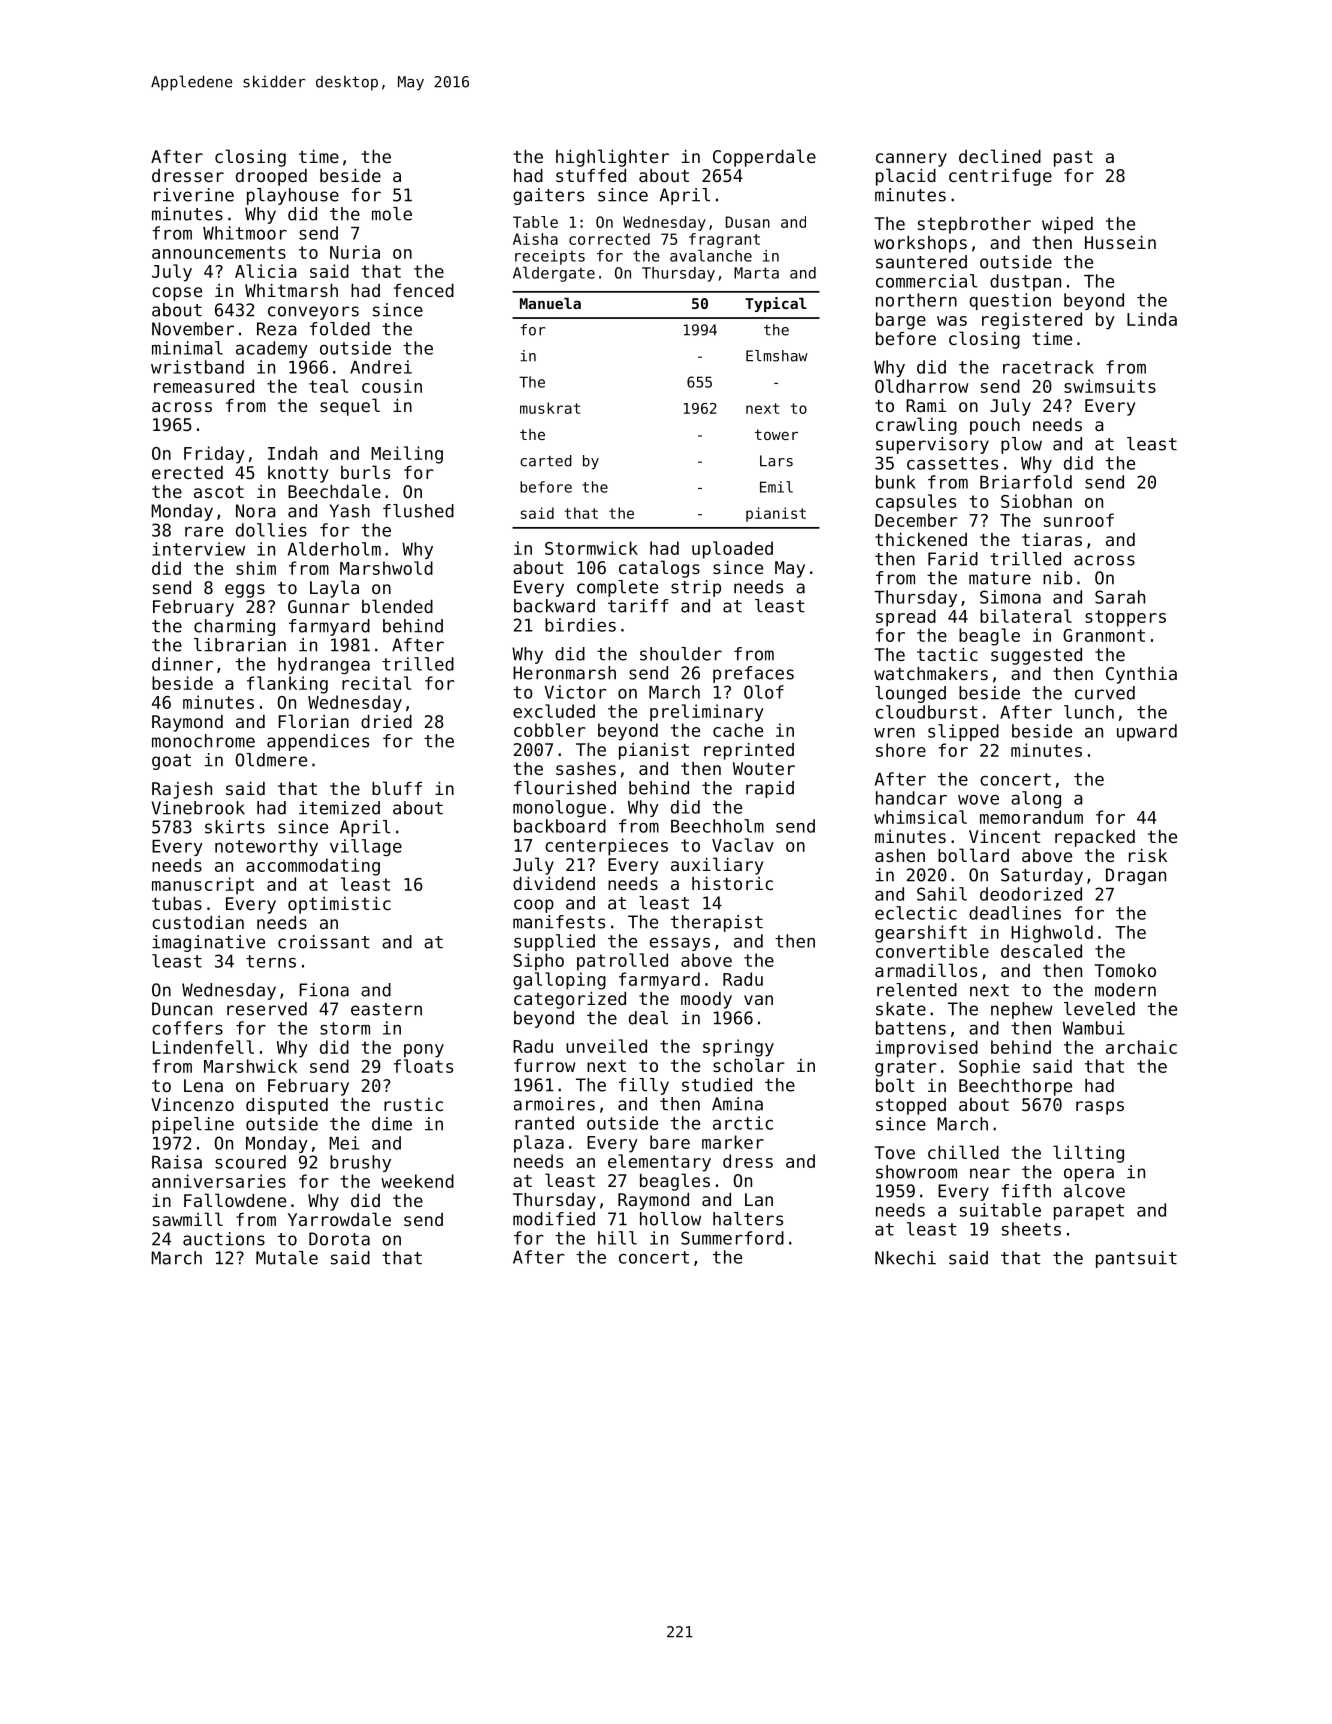 The image size is (1332, 1724). I want to click on optimistic, so click(339, 905).
